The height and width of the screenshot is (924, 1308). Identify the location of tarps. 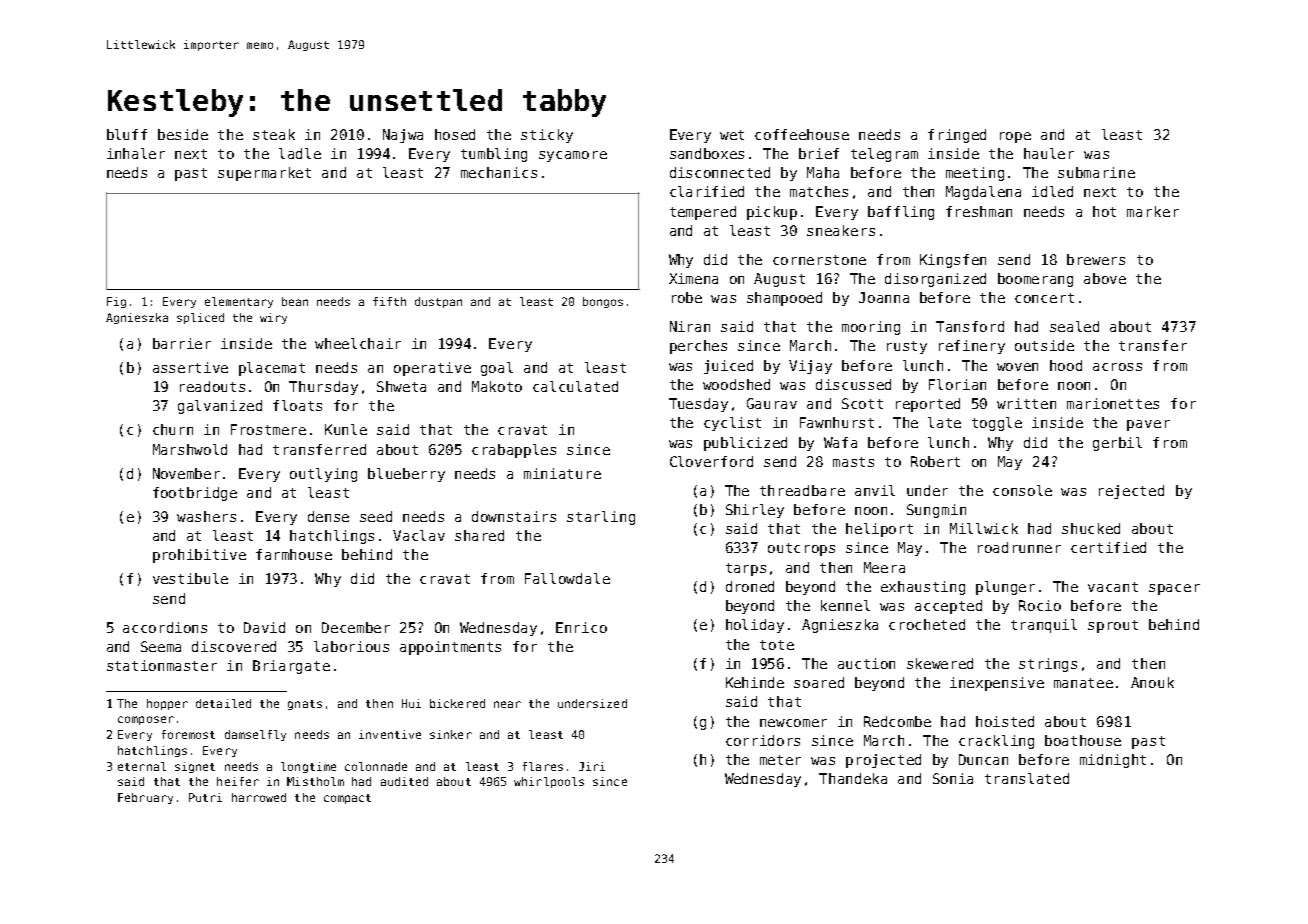
(746, 569).
